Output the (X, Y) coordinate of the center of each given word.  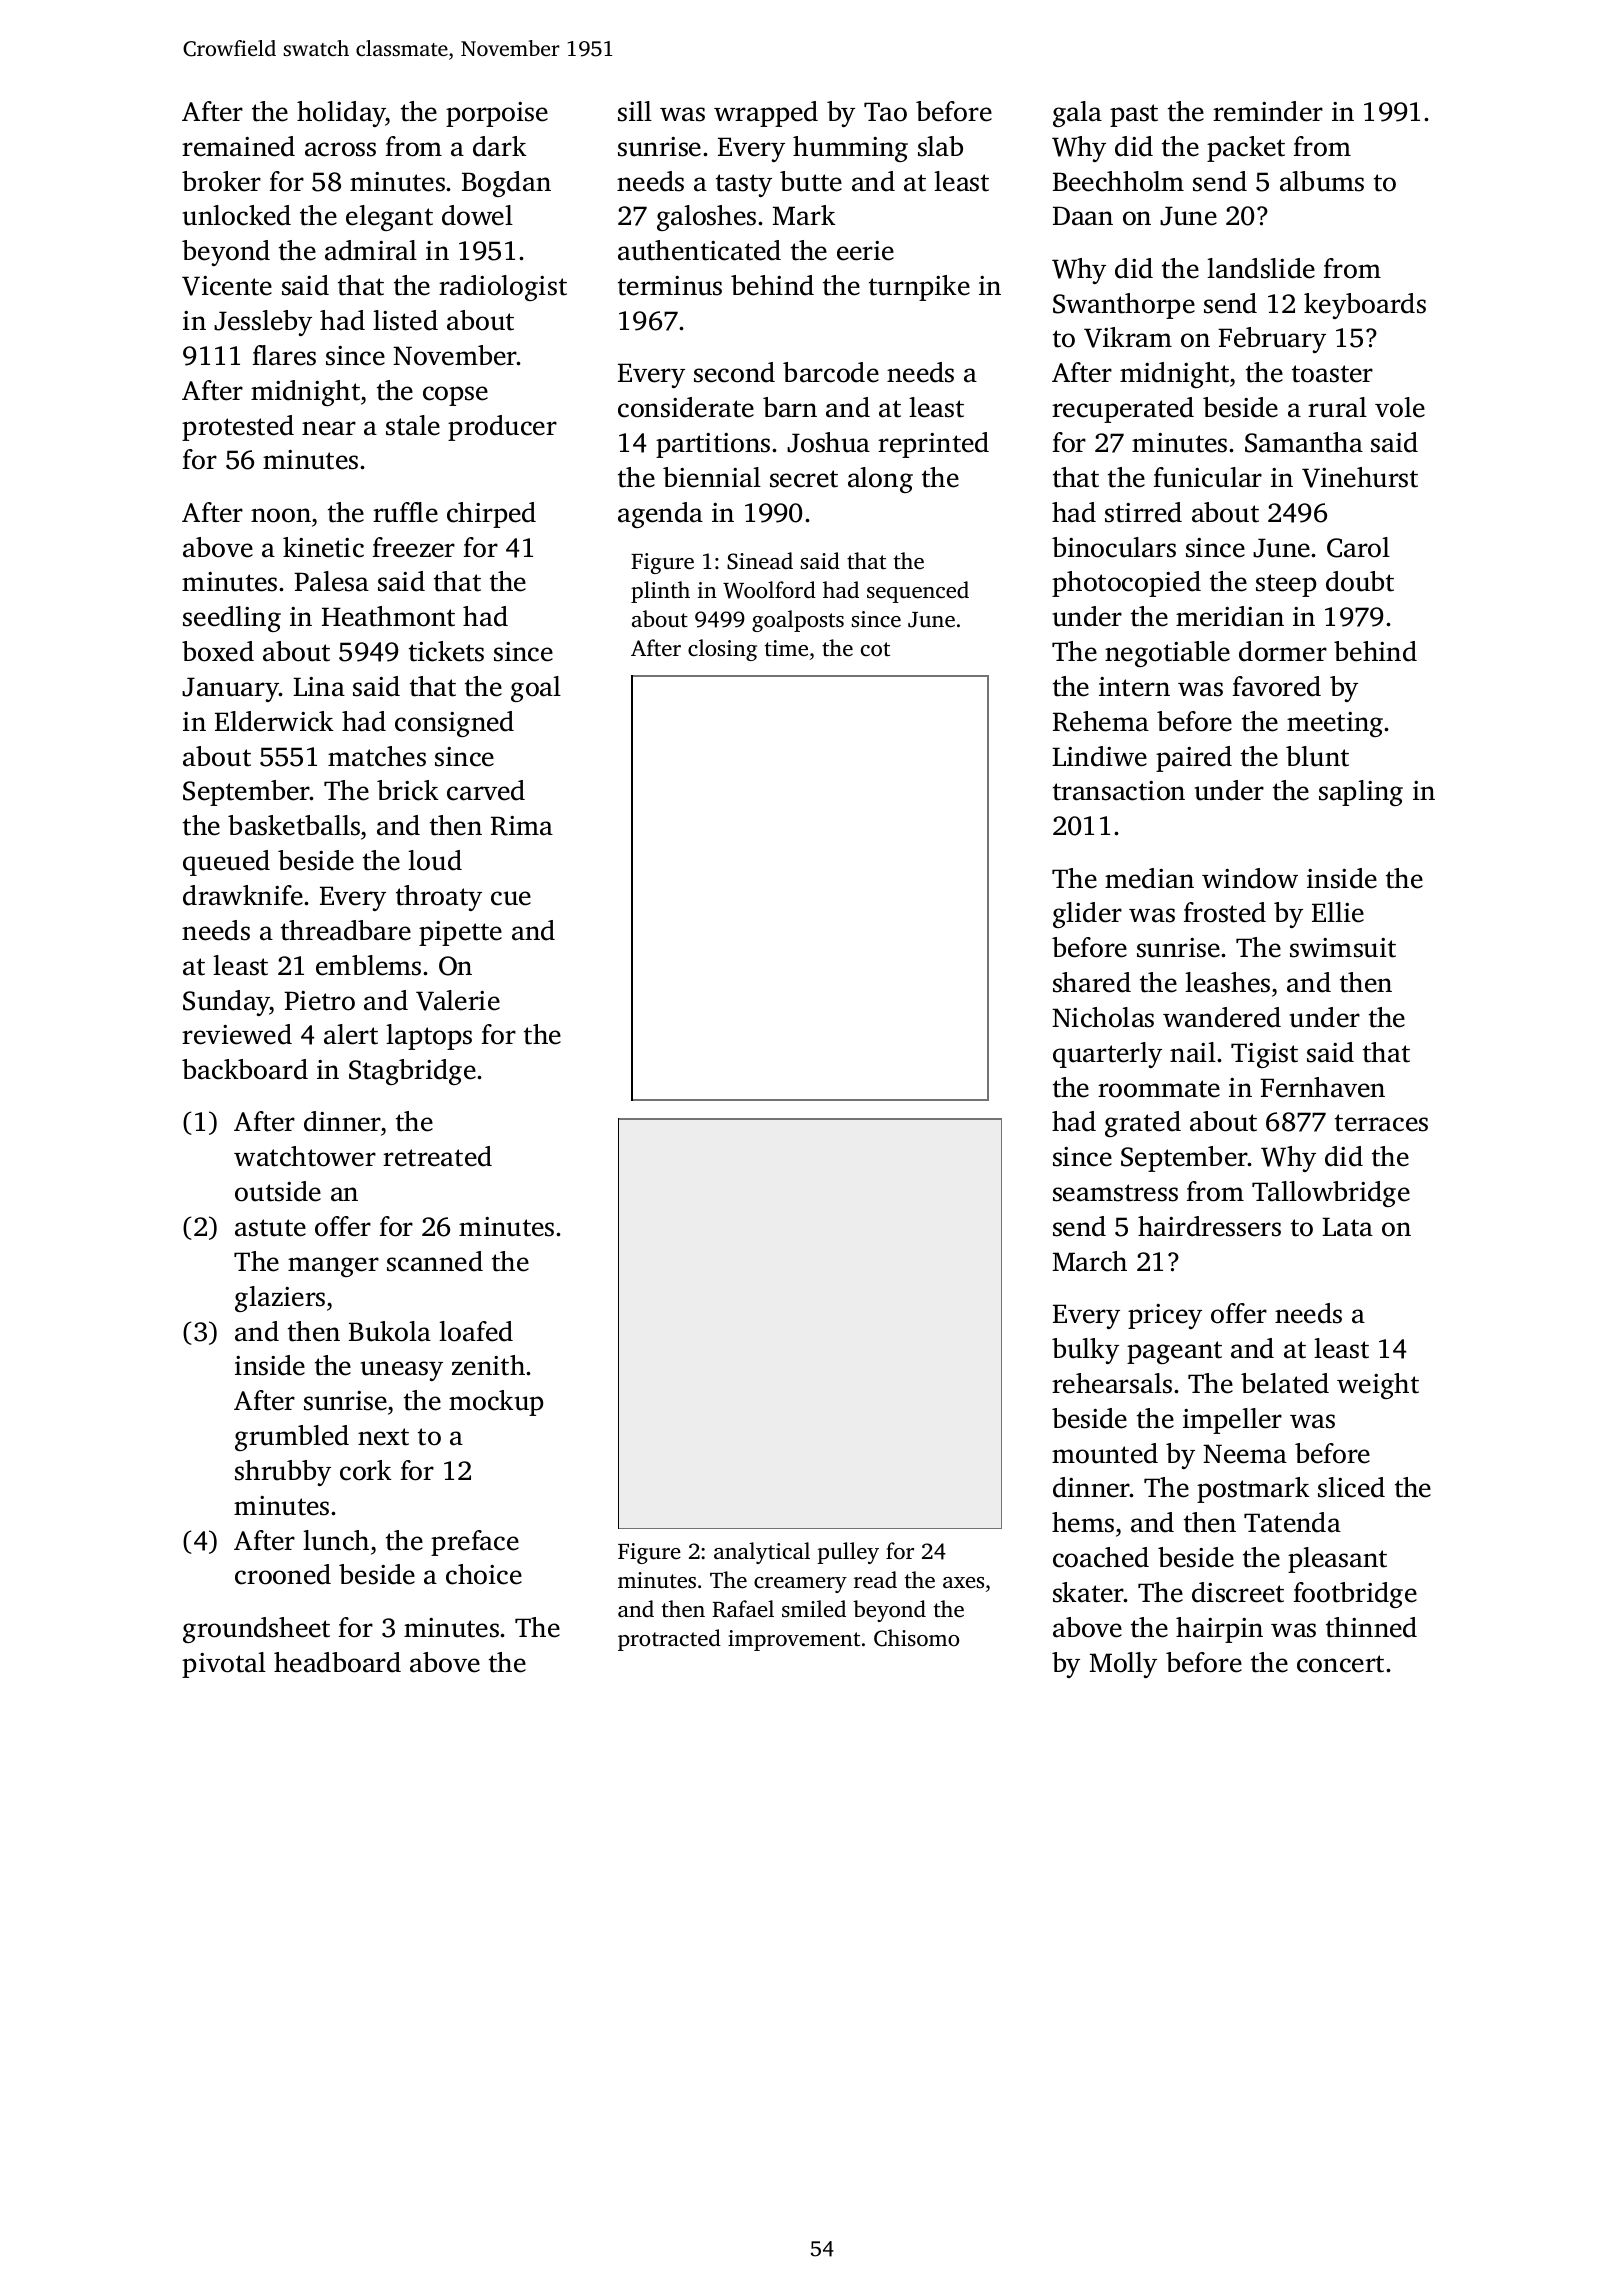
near (329, 428)
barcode (831, 372)
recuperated (1123, 410)
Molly (1123, 1665)
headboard (337, 1662)
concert (1340, 1664)
